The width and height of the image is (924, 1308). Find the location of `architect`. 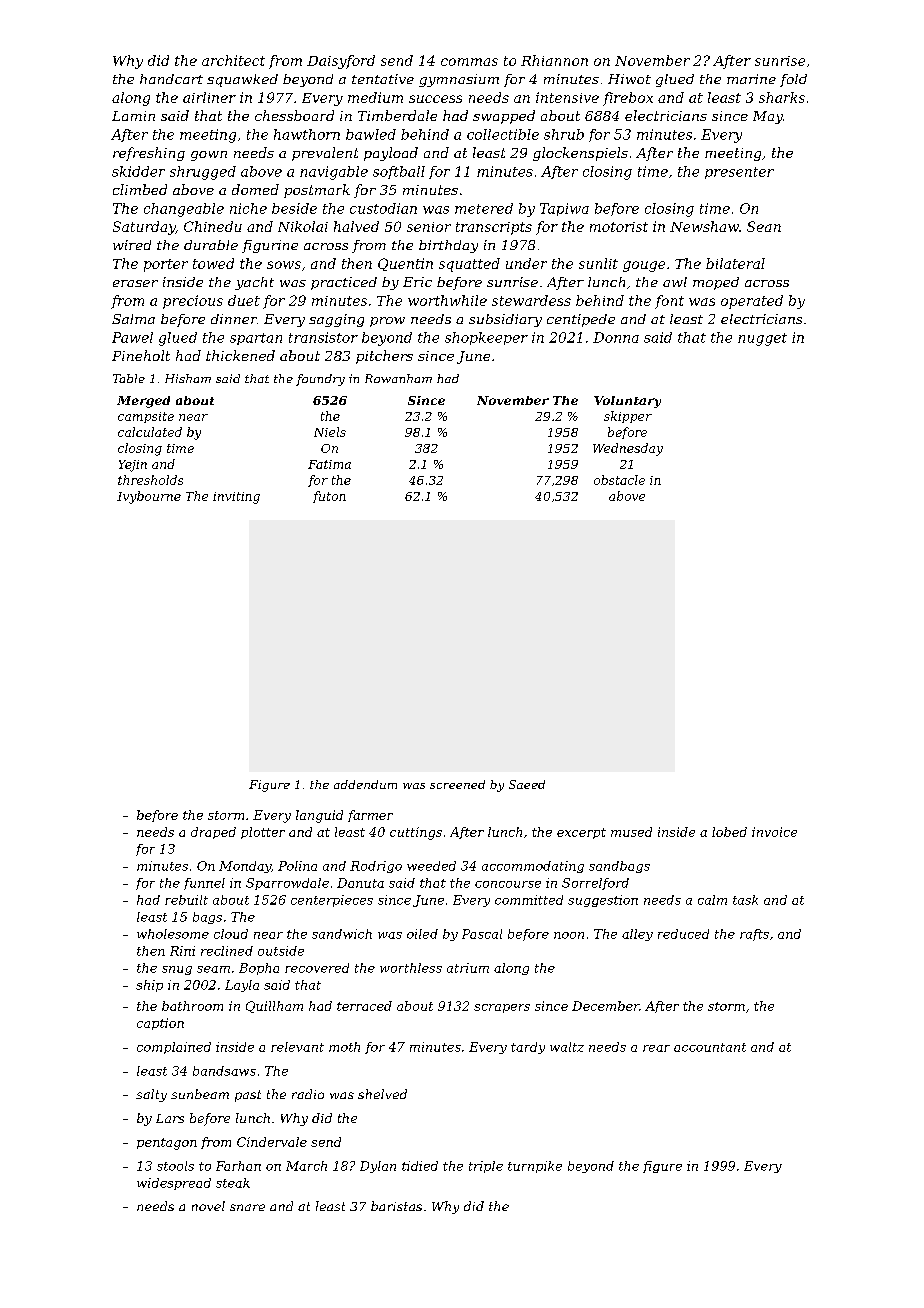

architect is located at coordinates (233, 60).
